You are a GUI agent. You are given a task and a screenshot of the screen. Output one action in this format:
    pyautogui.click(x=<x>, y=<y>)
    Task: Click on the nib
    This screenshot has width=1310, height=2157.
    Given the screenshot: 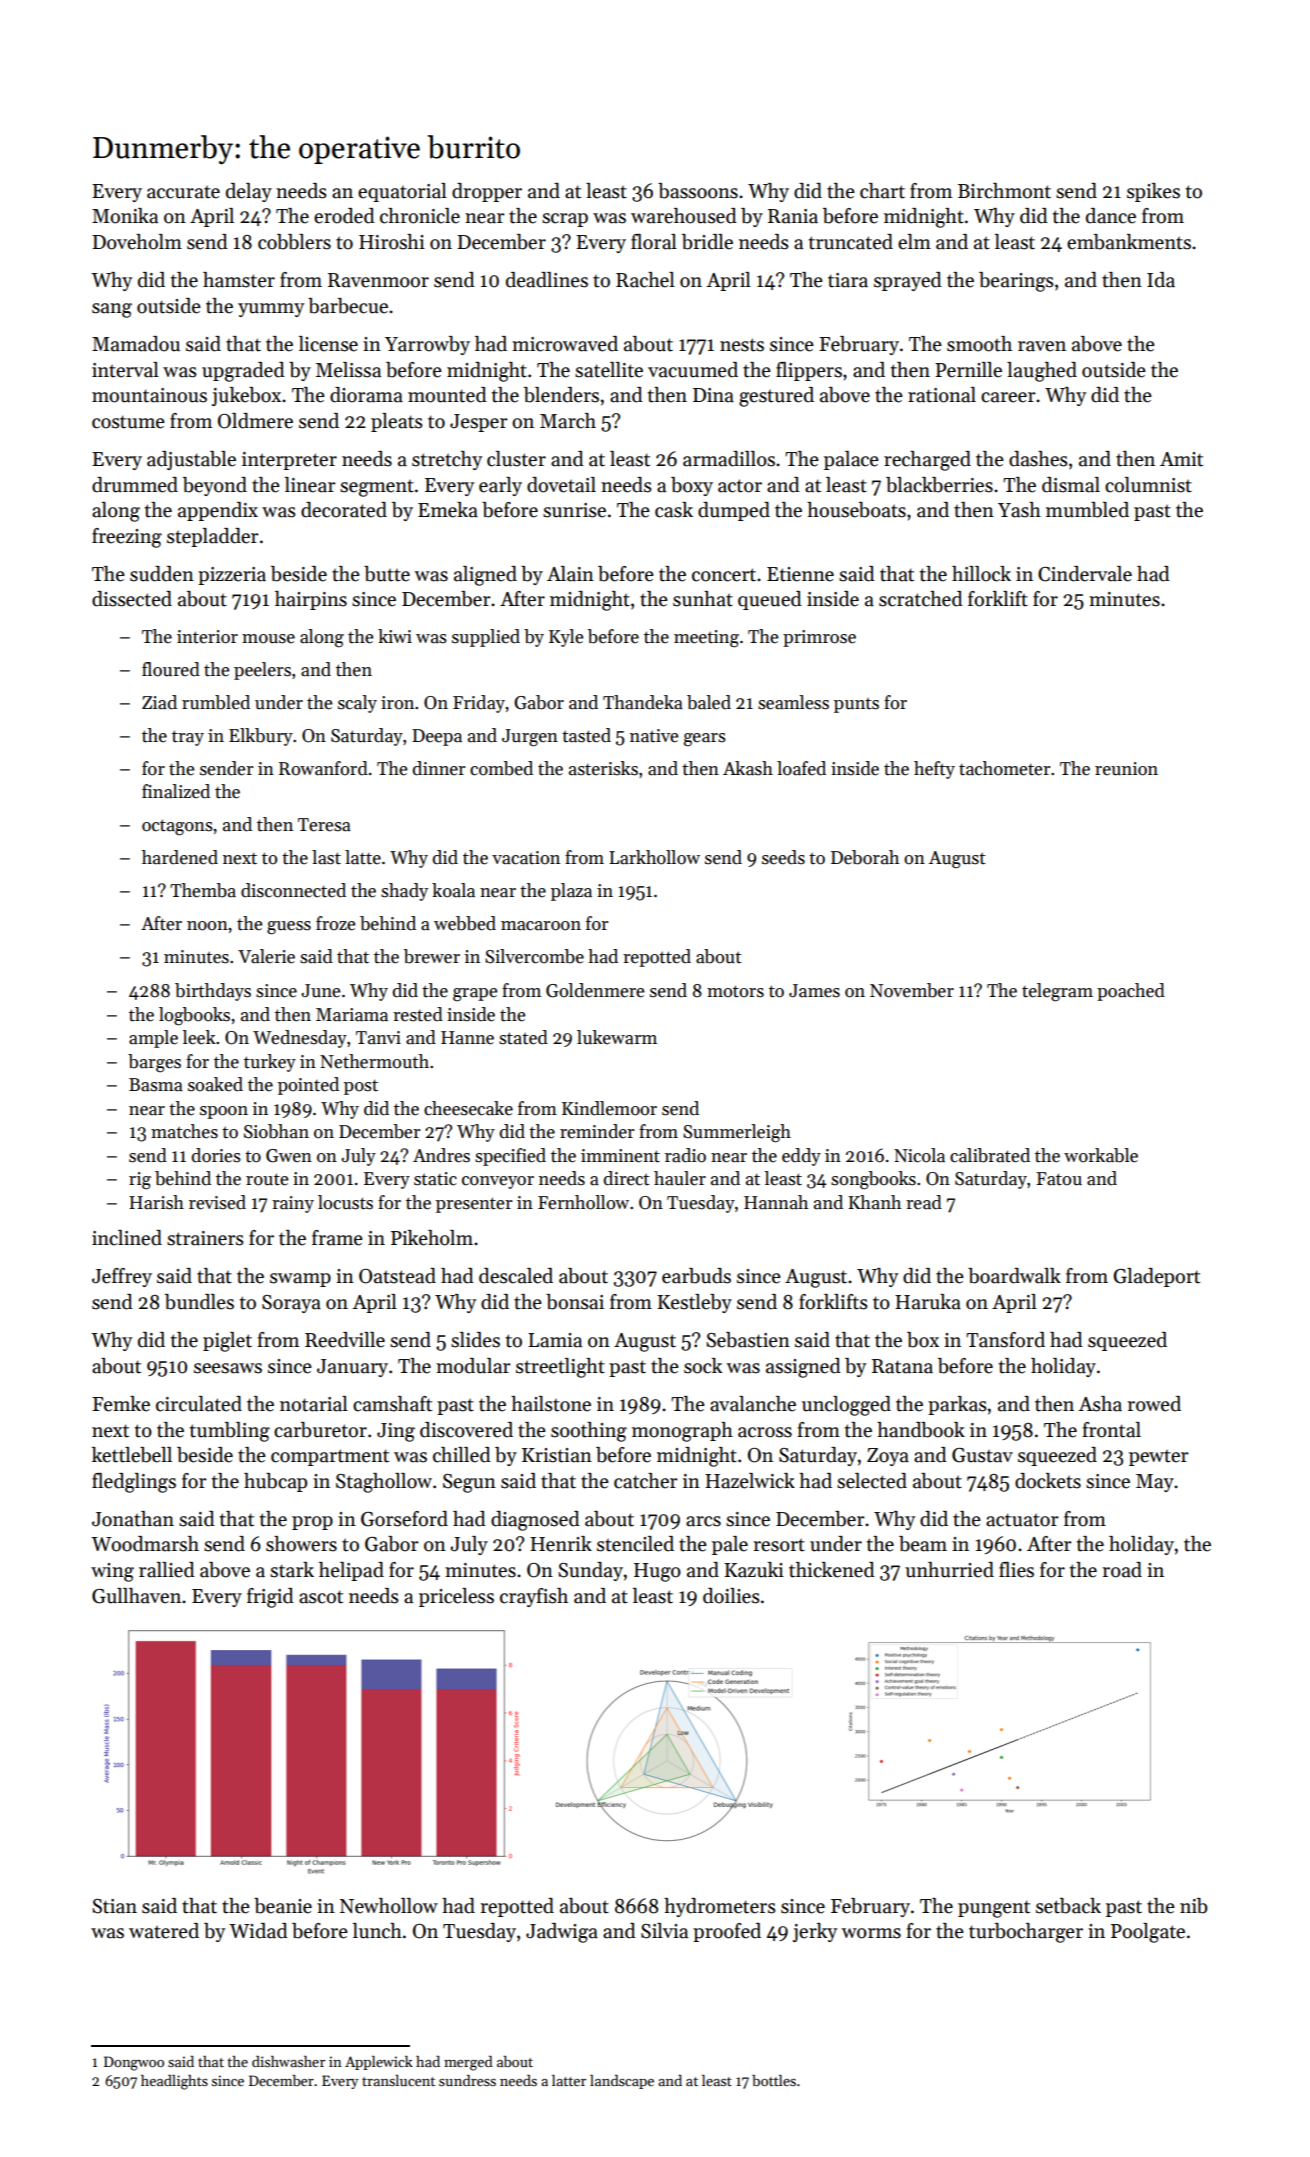 What is the action you would take?
    pyautogui.click(x=1194, y=1906)
